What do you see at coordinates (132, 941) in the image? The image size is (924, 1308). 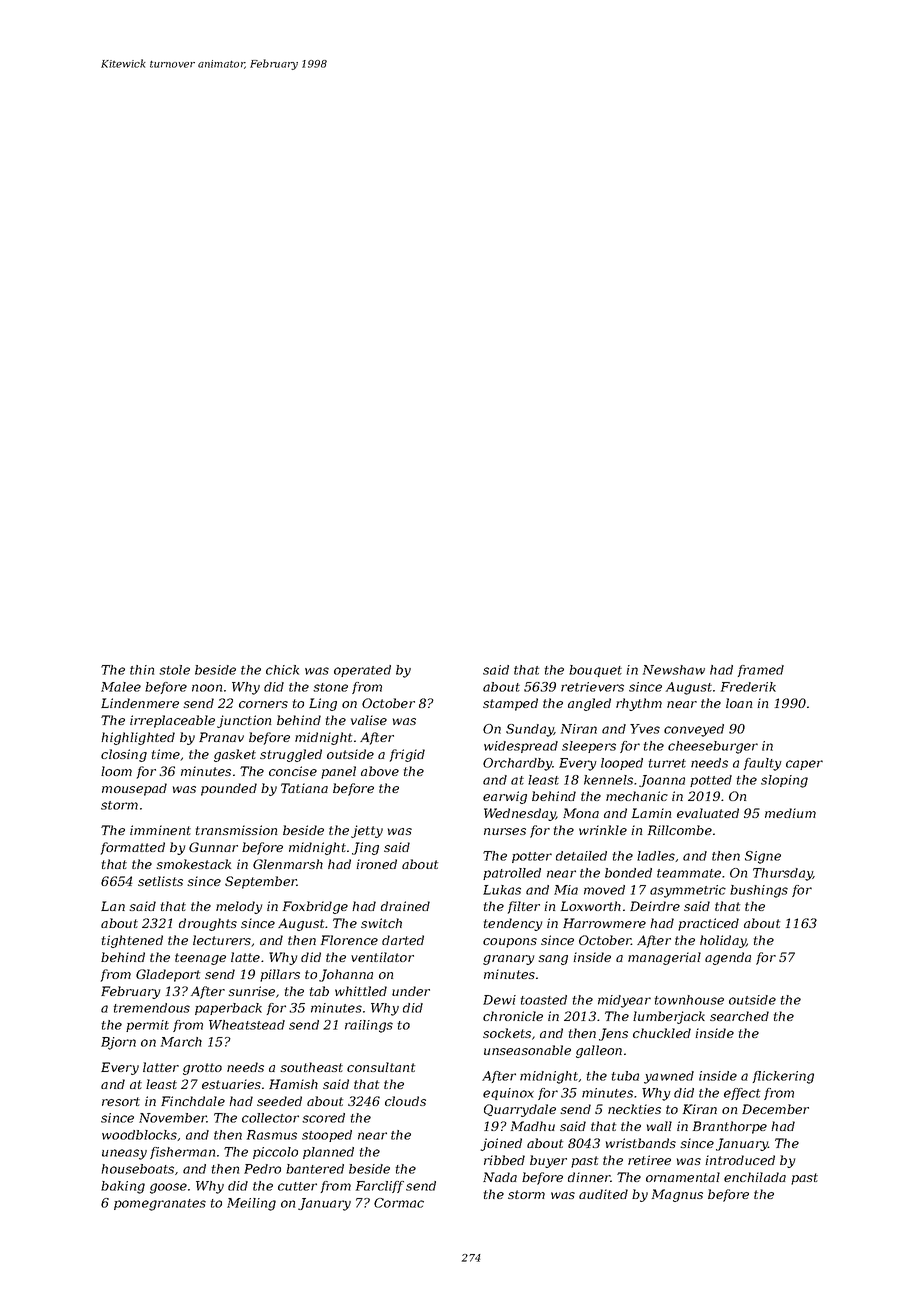 I see `tightened` at bounding box center [132, 941].
